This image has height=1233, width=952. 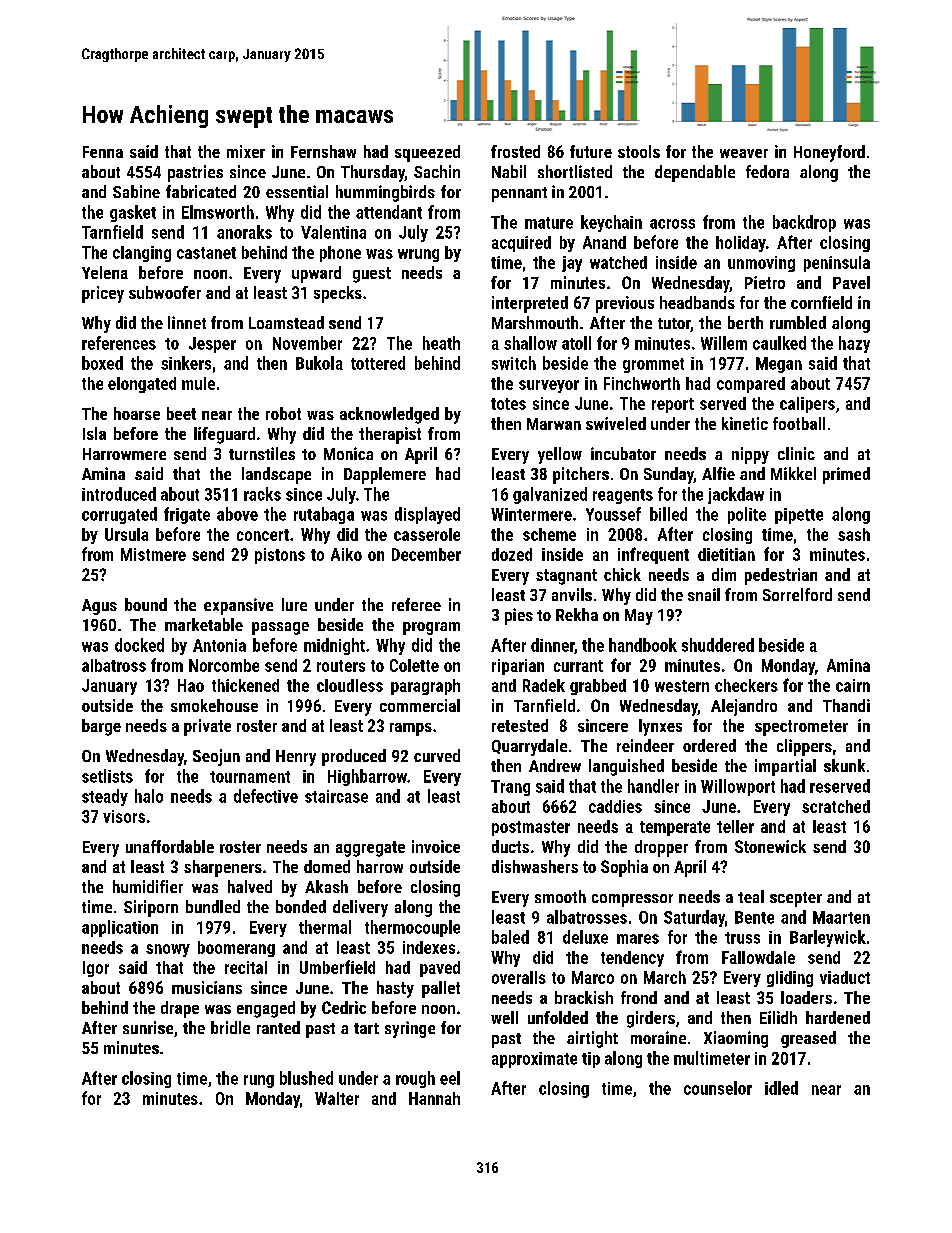 What do you see at coordinates (149, 796) in the image?
I see `halo` at bounding box center [149, 796].
